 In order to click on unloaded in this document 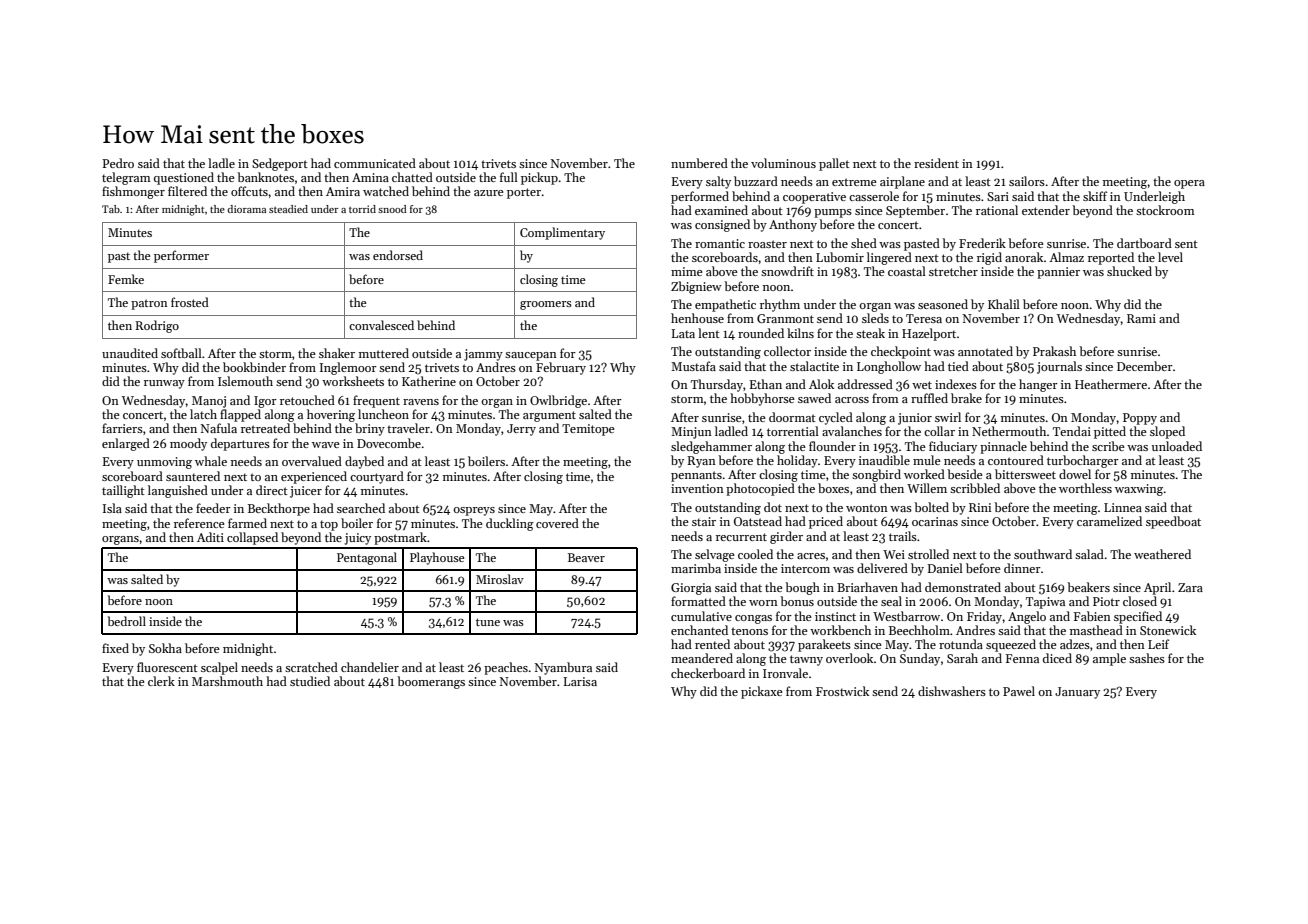, I will do `click(1177, 446)`.
